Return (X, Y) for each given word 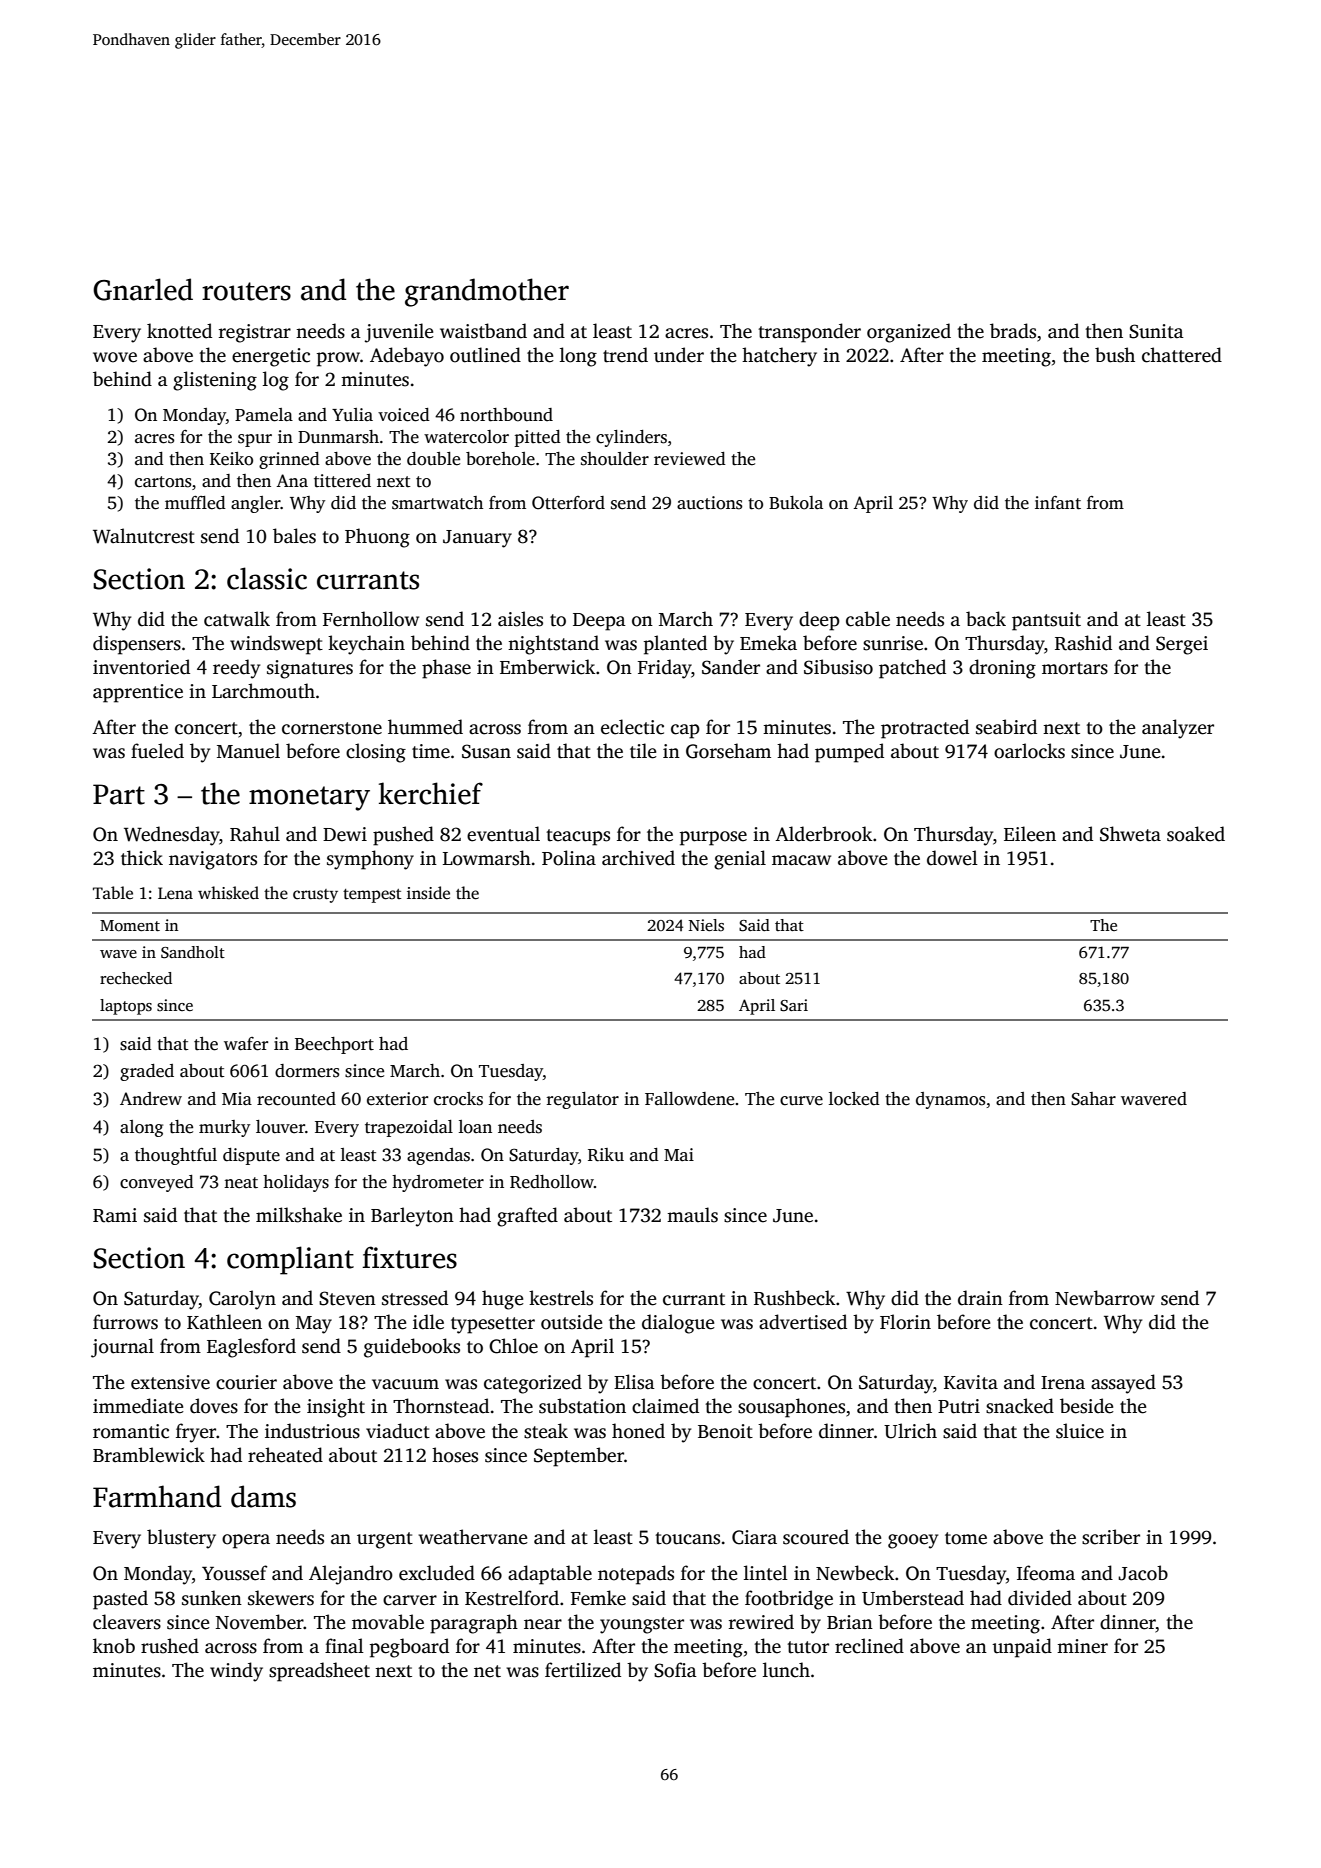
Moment (130, 925)
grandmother (487, 292)
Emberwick (547, 667)
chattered (1182, 355)
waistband (483, 331)
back (986, 619)
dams (263, 1496)
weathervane (473, 1537)
